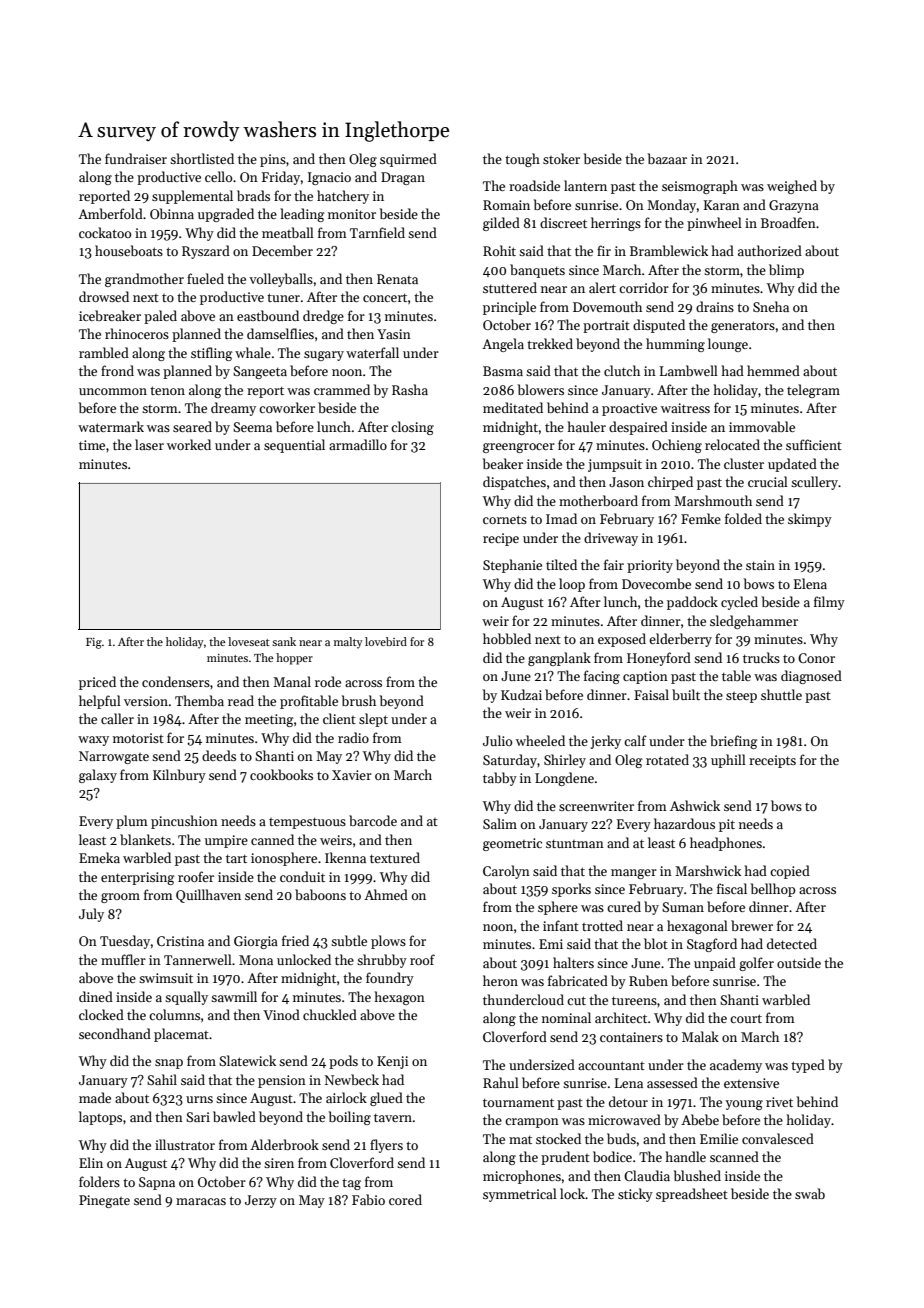  I want to click on Sari, so click(198, 1117).
